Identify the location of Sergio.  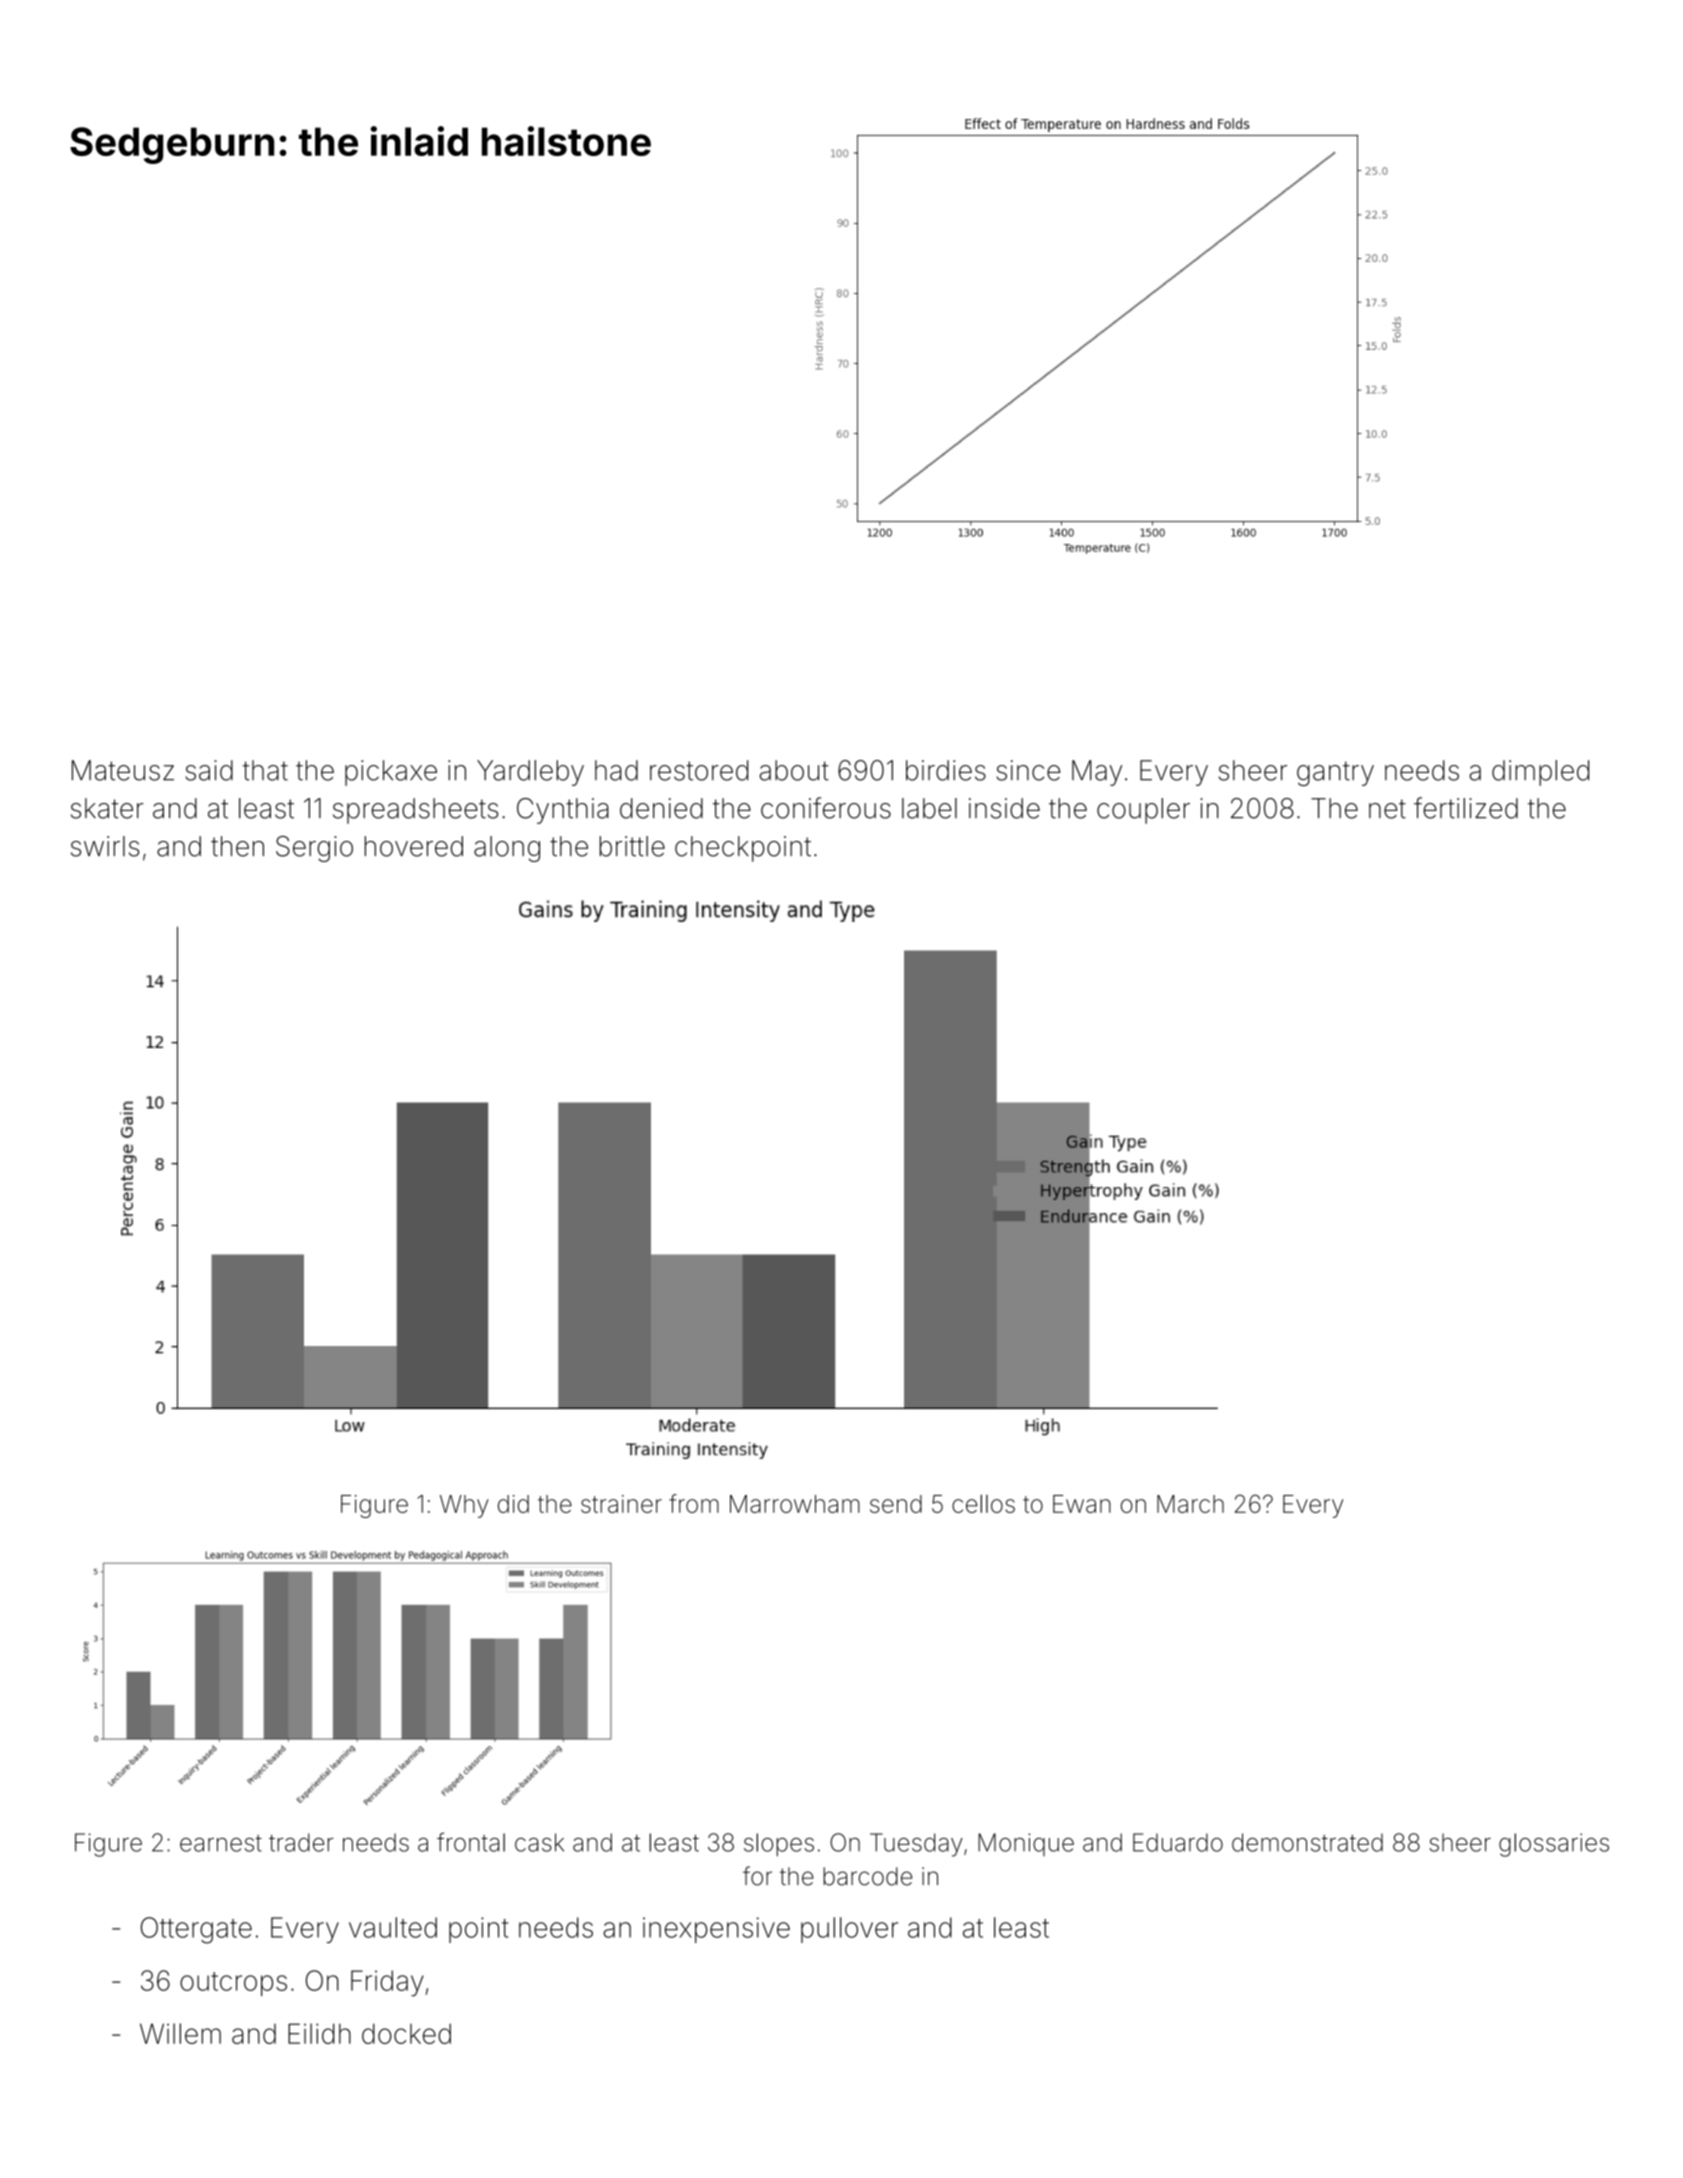
(314, 849).
